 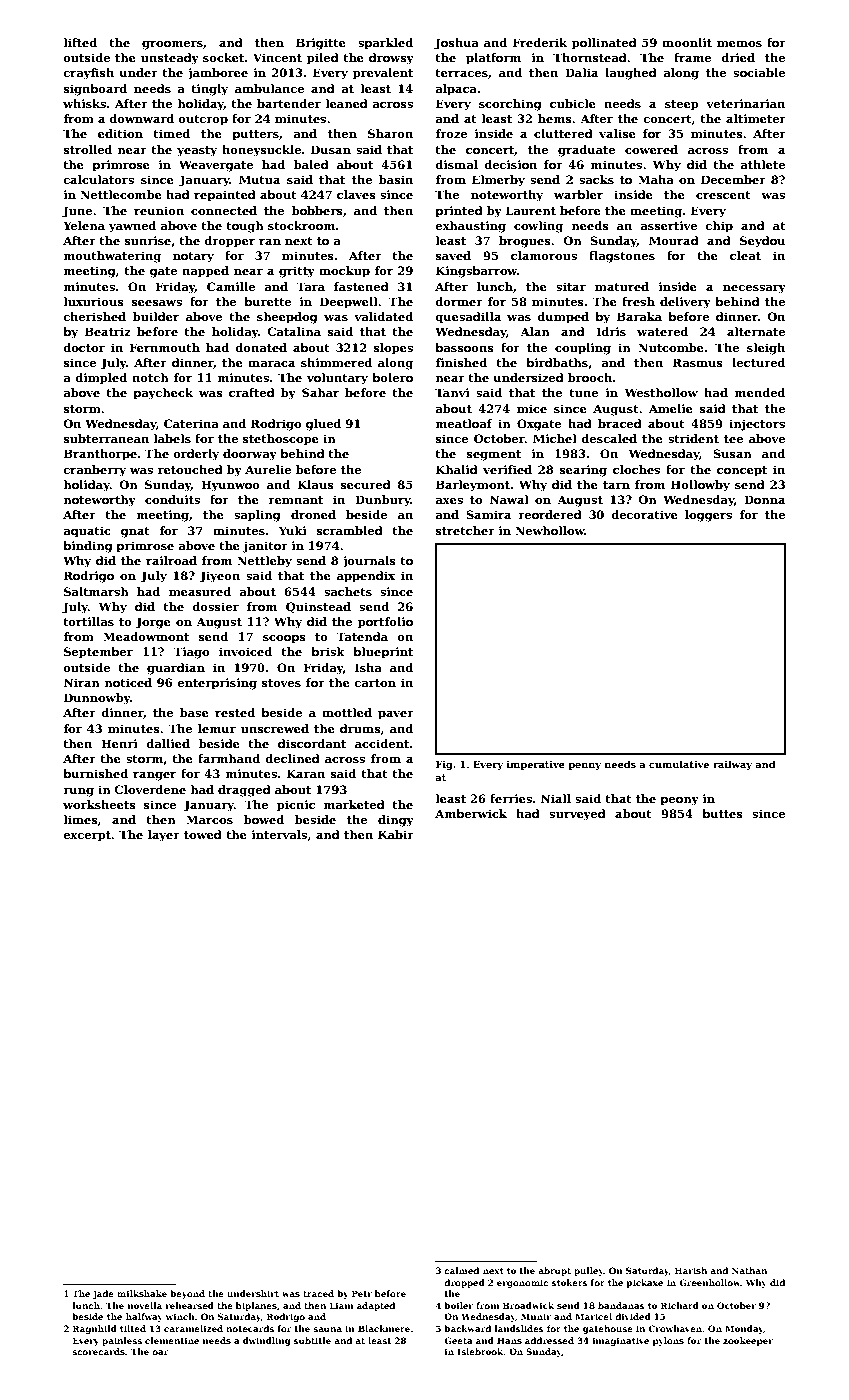 I want to click on Camille, so click(x=231, y=286).
